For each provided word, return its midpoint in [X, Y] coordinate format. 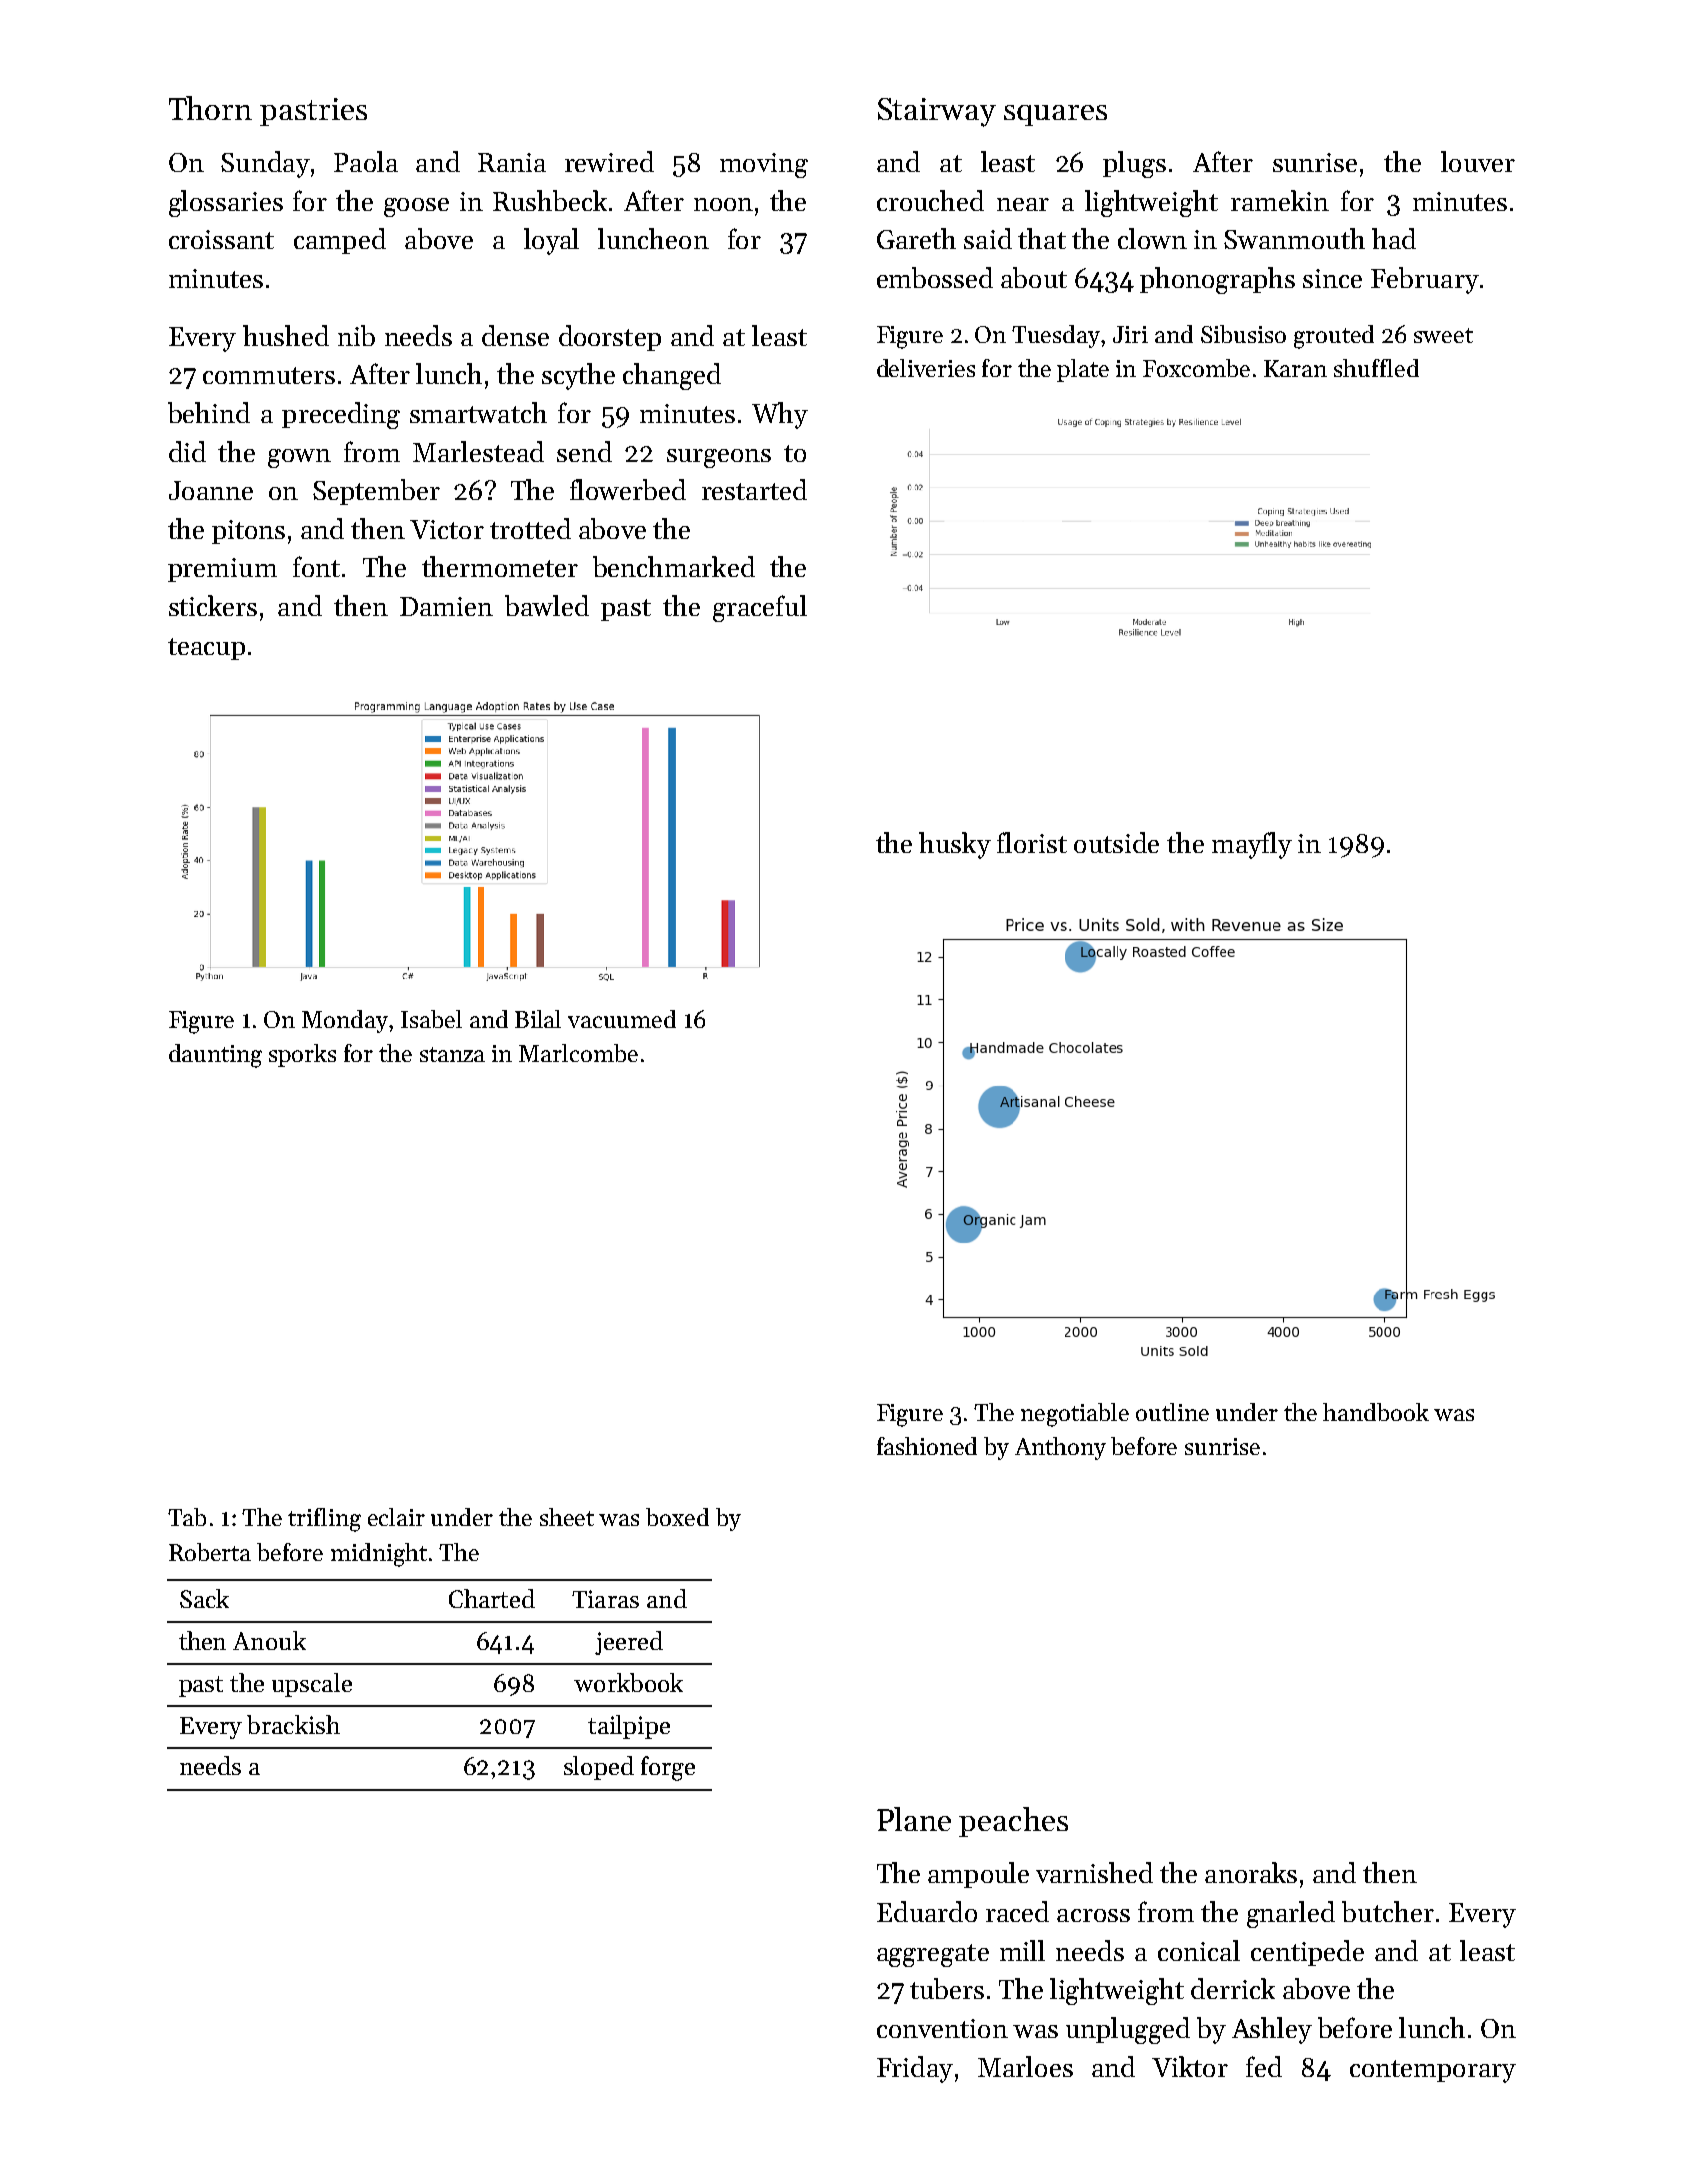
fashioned [927, 1446]
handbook [1376, 1412]
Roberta [210, 1552]
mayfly [1252, 845]
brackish [293, 1724]
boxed [677, 1517]
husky [955, 845]
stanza [452, 1054]
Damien [446, 606]
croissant [221, 239]
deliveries [926, 368]
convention [942, 2028]
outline [1172, 1412]
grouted [1334, 337]
